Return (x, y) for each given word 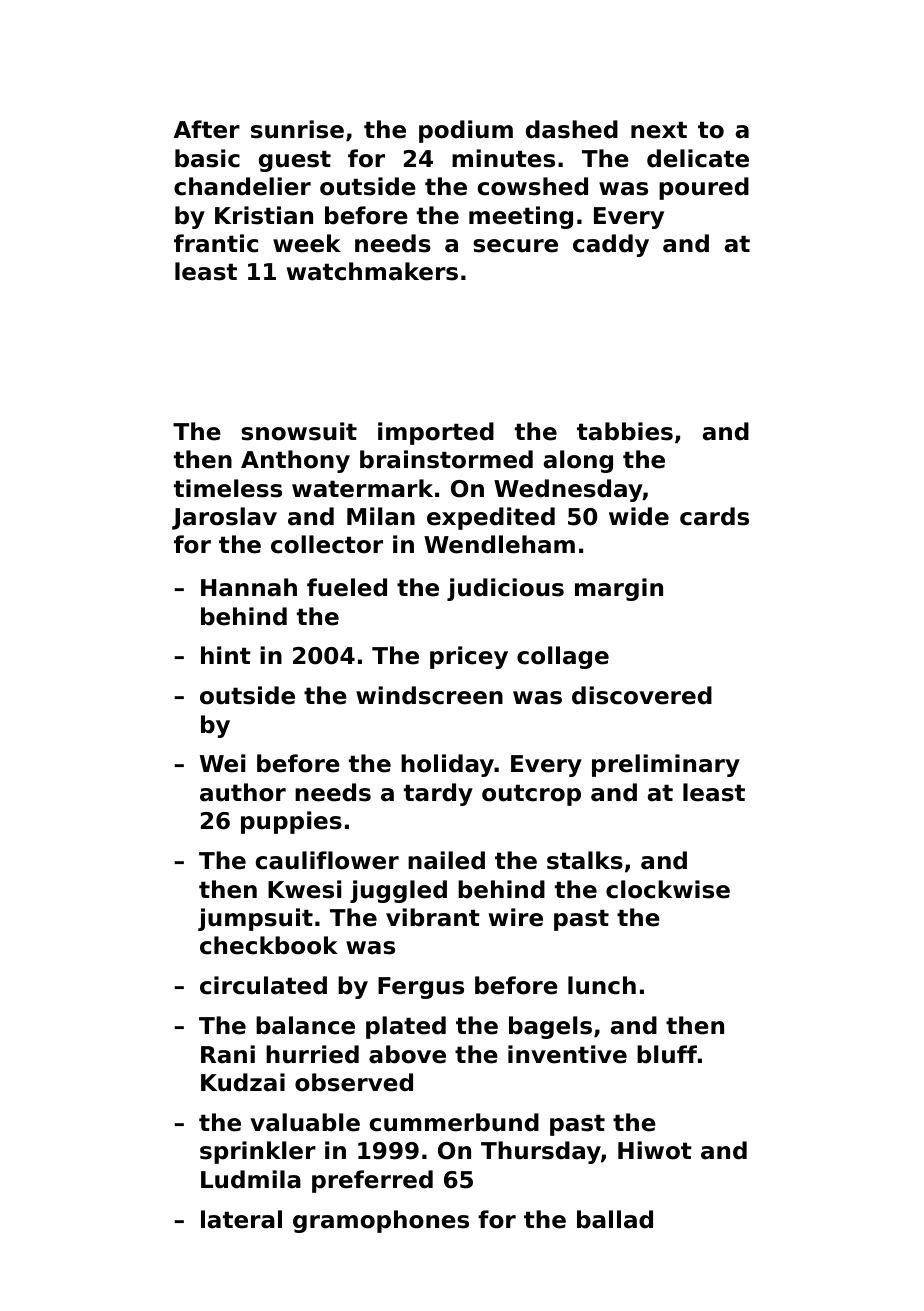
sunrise (297, 129)
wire (516, 917)
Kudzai (243, 1082)
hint (226, 655)
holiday (447, 765)
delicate (698, 158)
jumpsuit (255, 919)
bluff (667, 1054)
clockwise (668, 889)
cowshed (533, 186)
